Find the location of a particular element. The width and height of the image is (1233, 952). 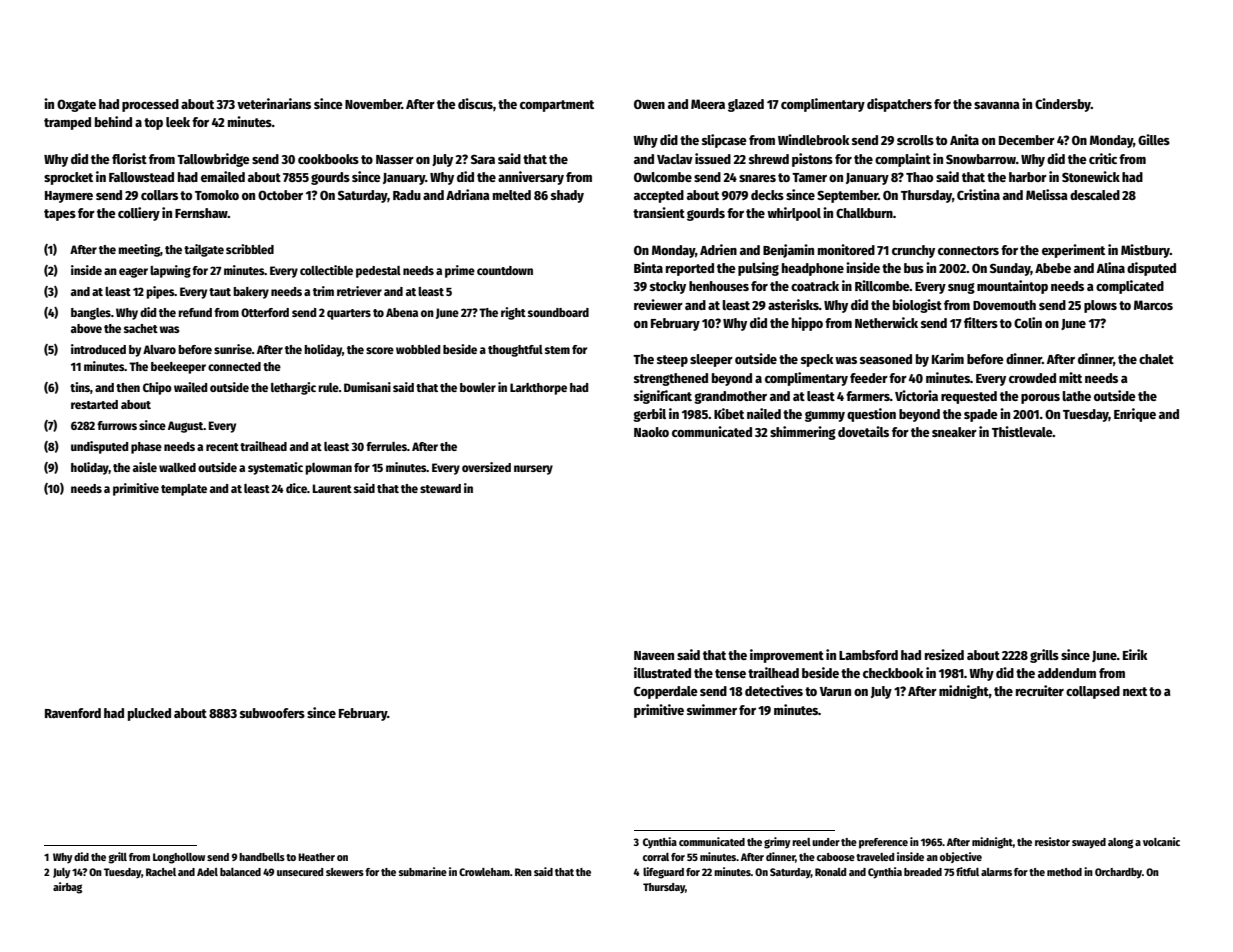

requested is located at coordinates (969, 397).
